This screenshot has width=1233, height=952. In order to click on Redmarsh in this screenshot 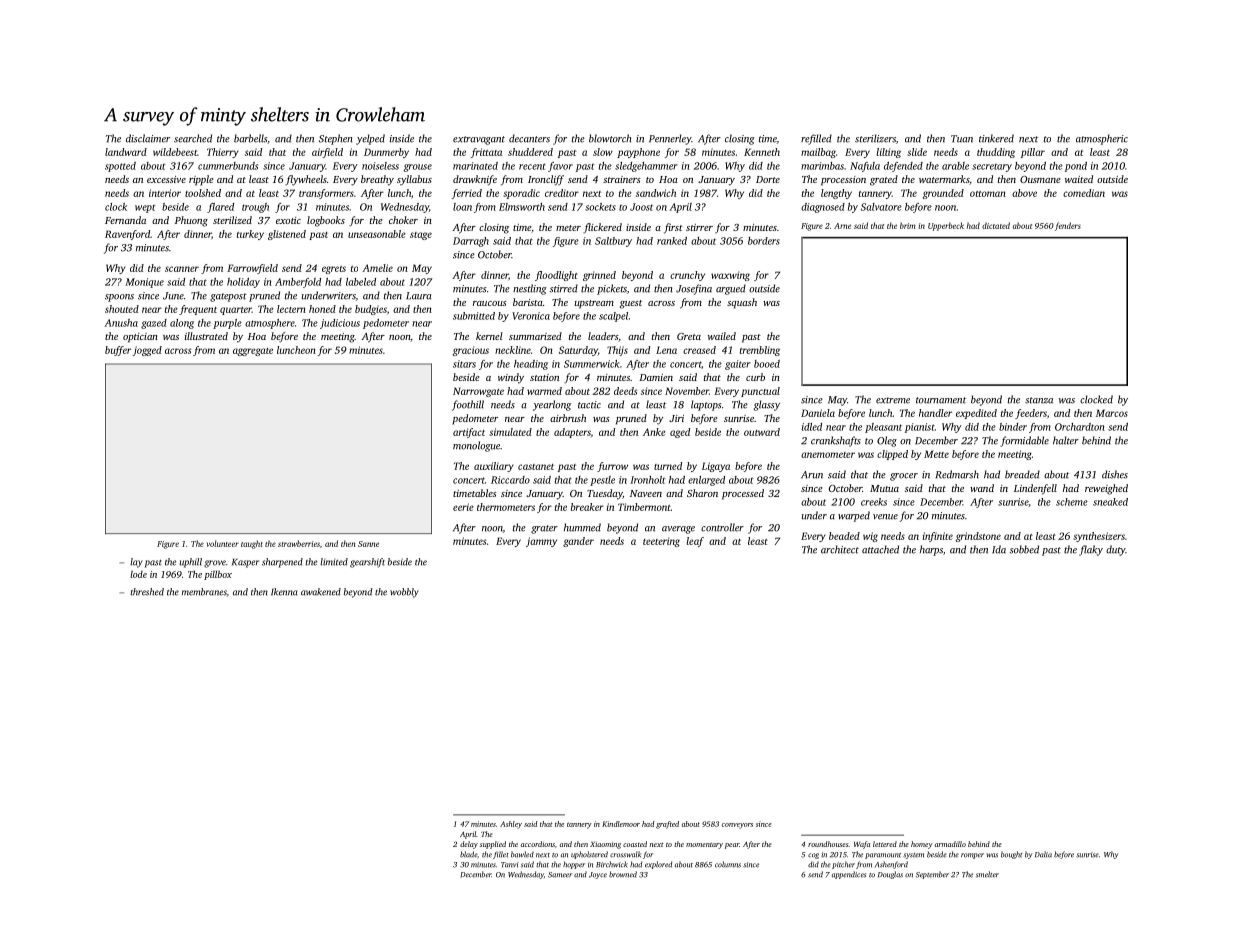, I will do `click(957, 474)`.
